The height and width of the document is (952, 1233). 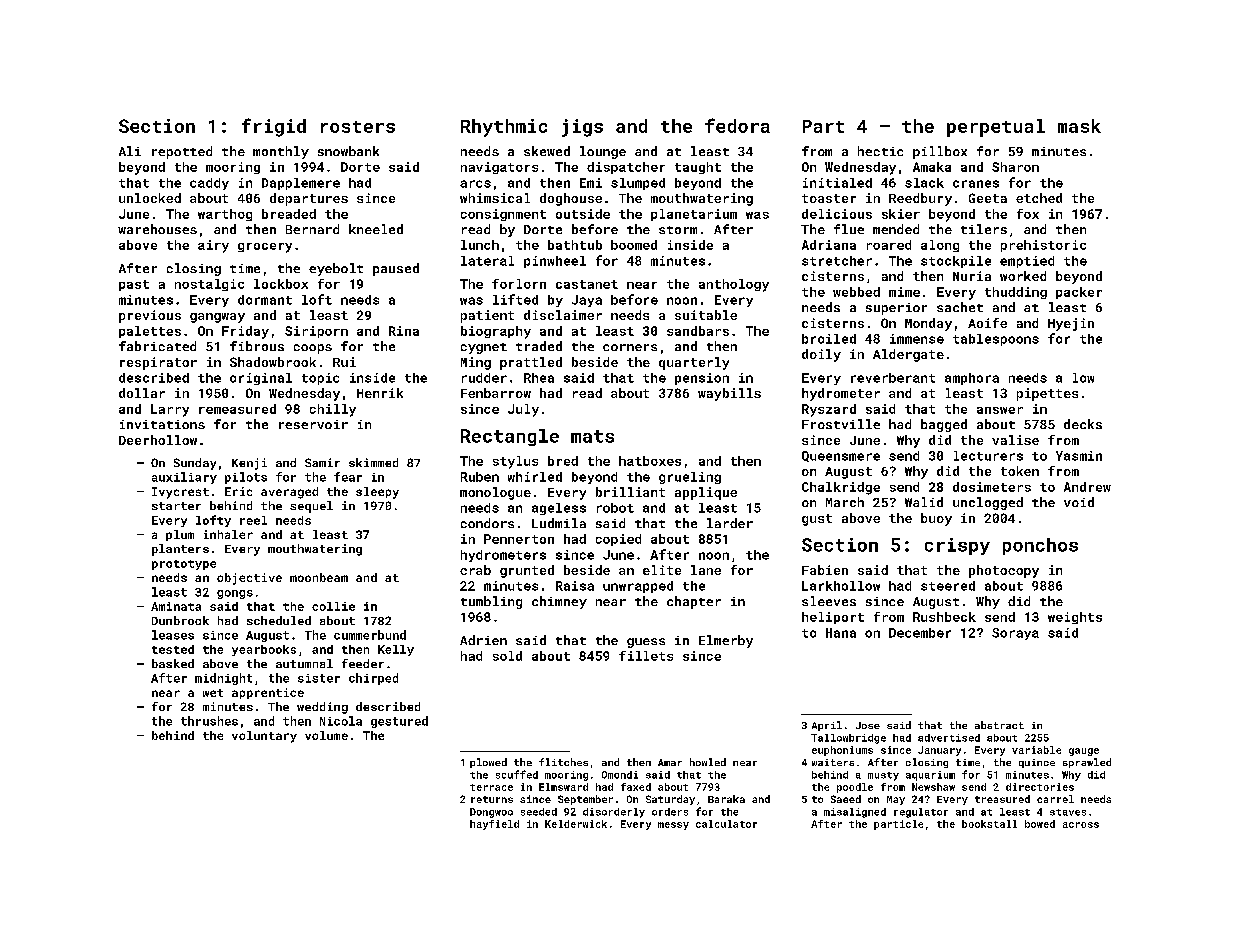 What do you see at coordinates (184, 478) in the document?
I see `auxiliary` at bounding box center [184, 478].
